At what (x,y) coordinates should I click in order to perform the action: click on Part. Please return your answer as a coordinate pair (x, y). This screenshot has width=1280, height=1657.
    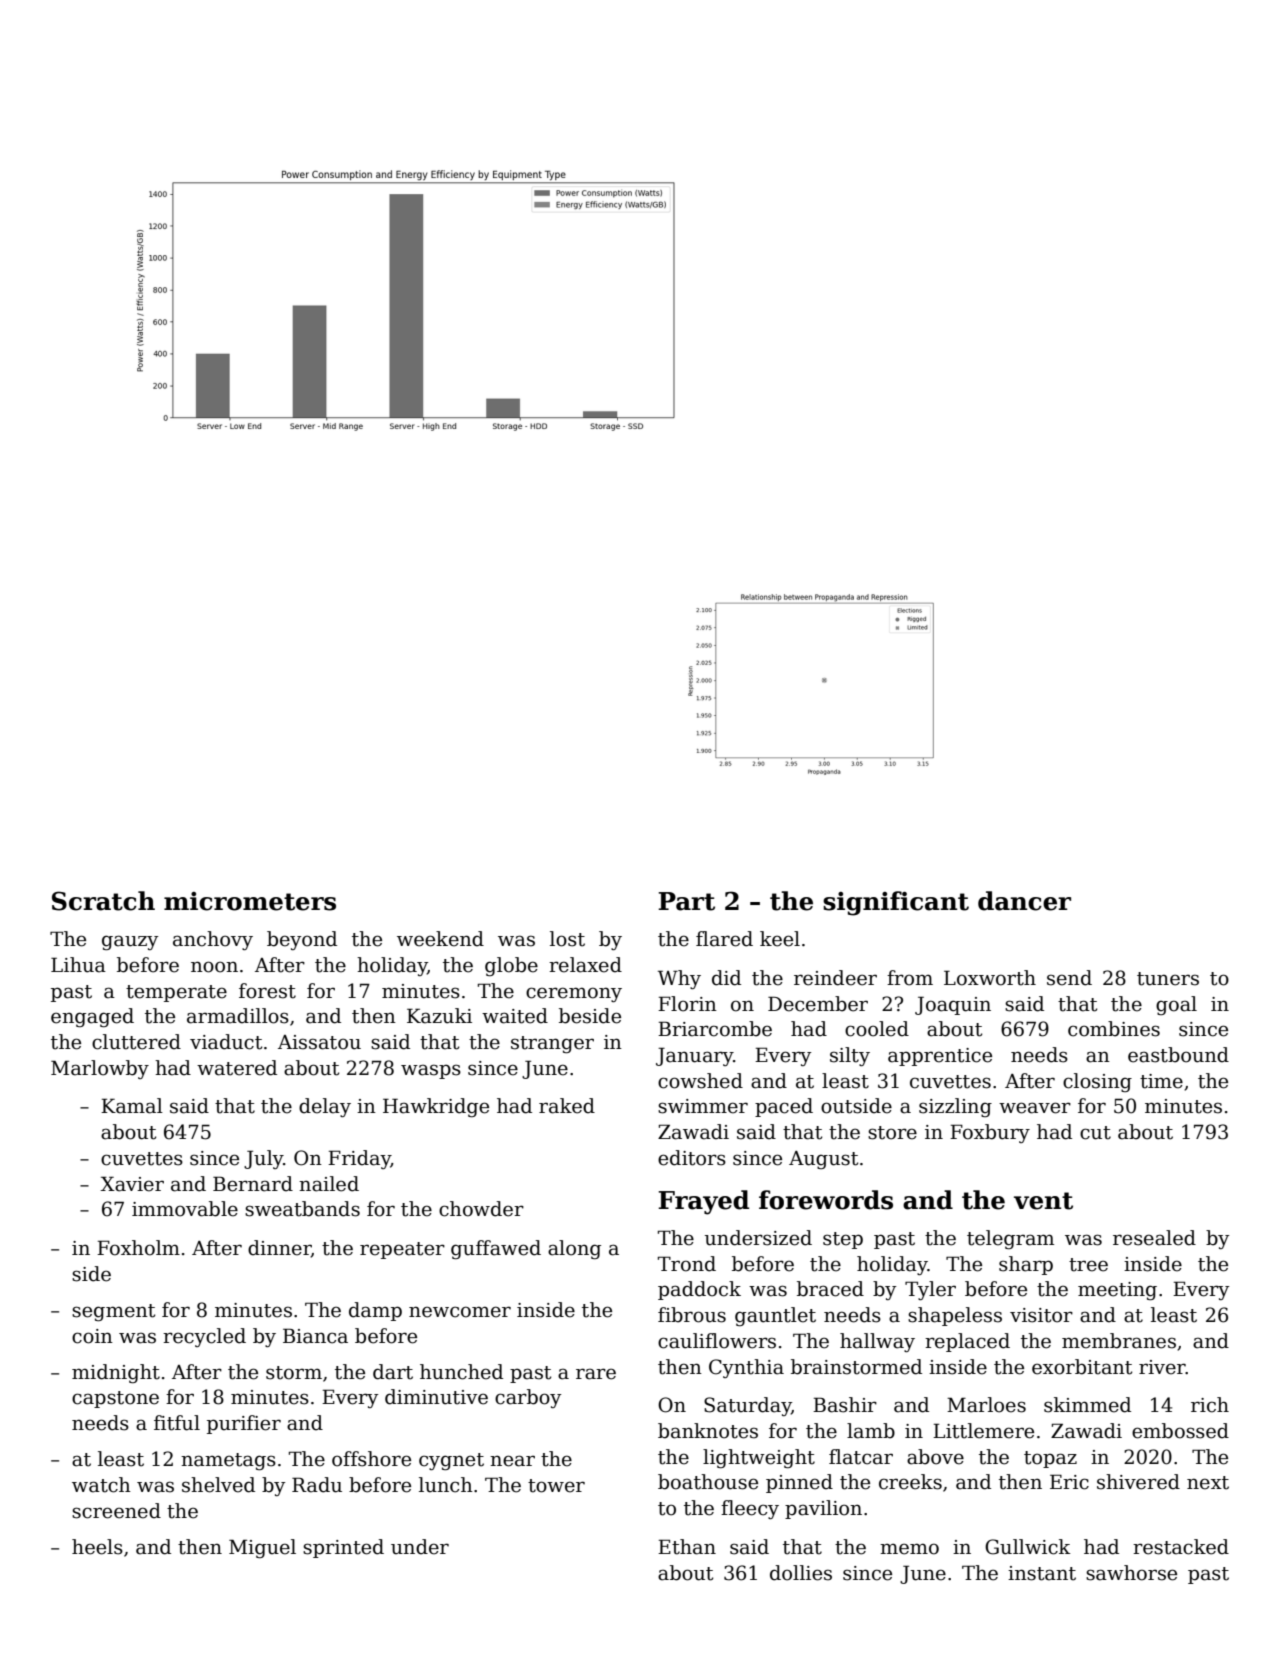
    Looking at the image, I should click on (686, 901).
